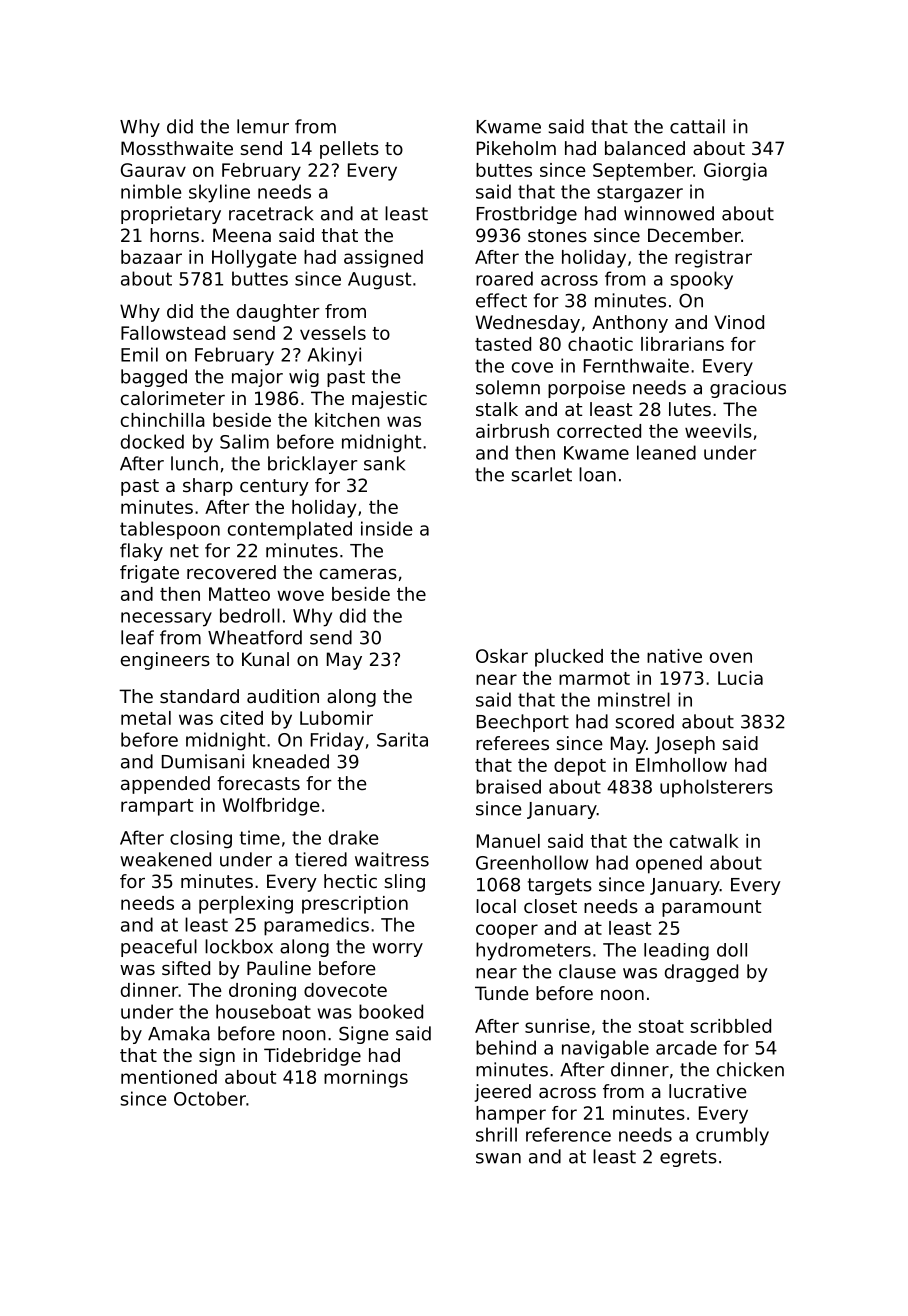 The image size is (908, 1316). Describe the element at coordinates (260, 837) in the page. I see `time` at that location.
